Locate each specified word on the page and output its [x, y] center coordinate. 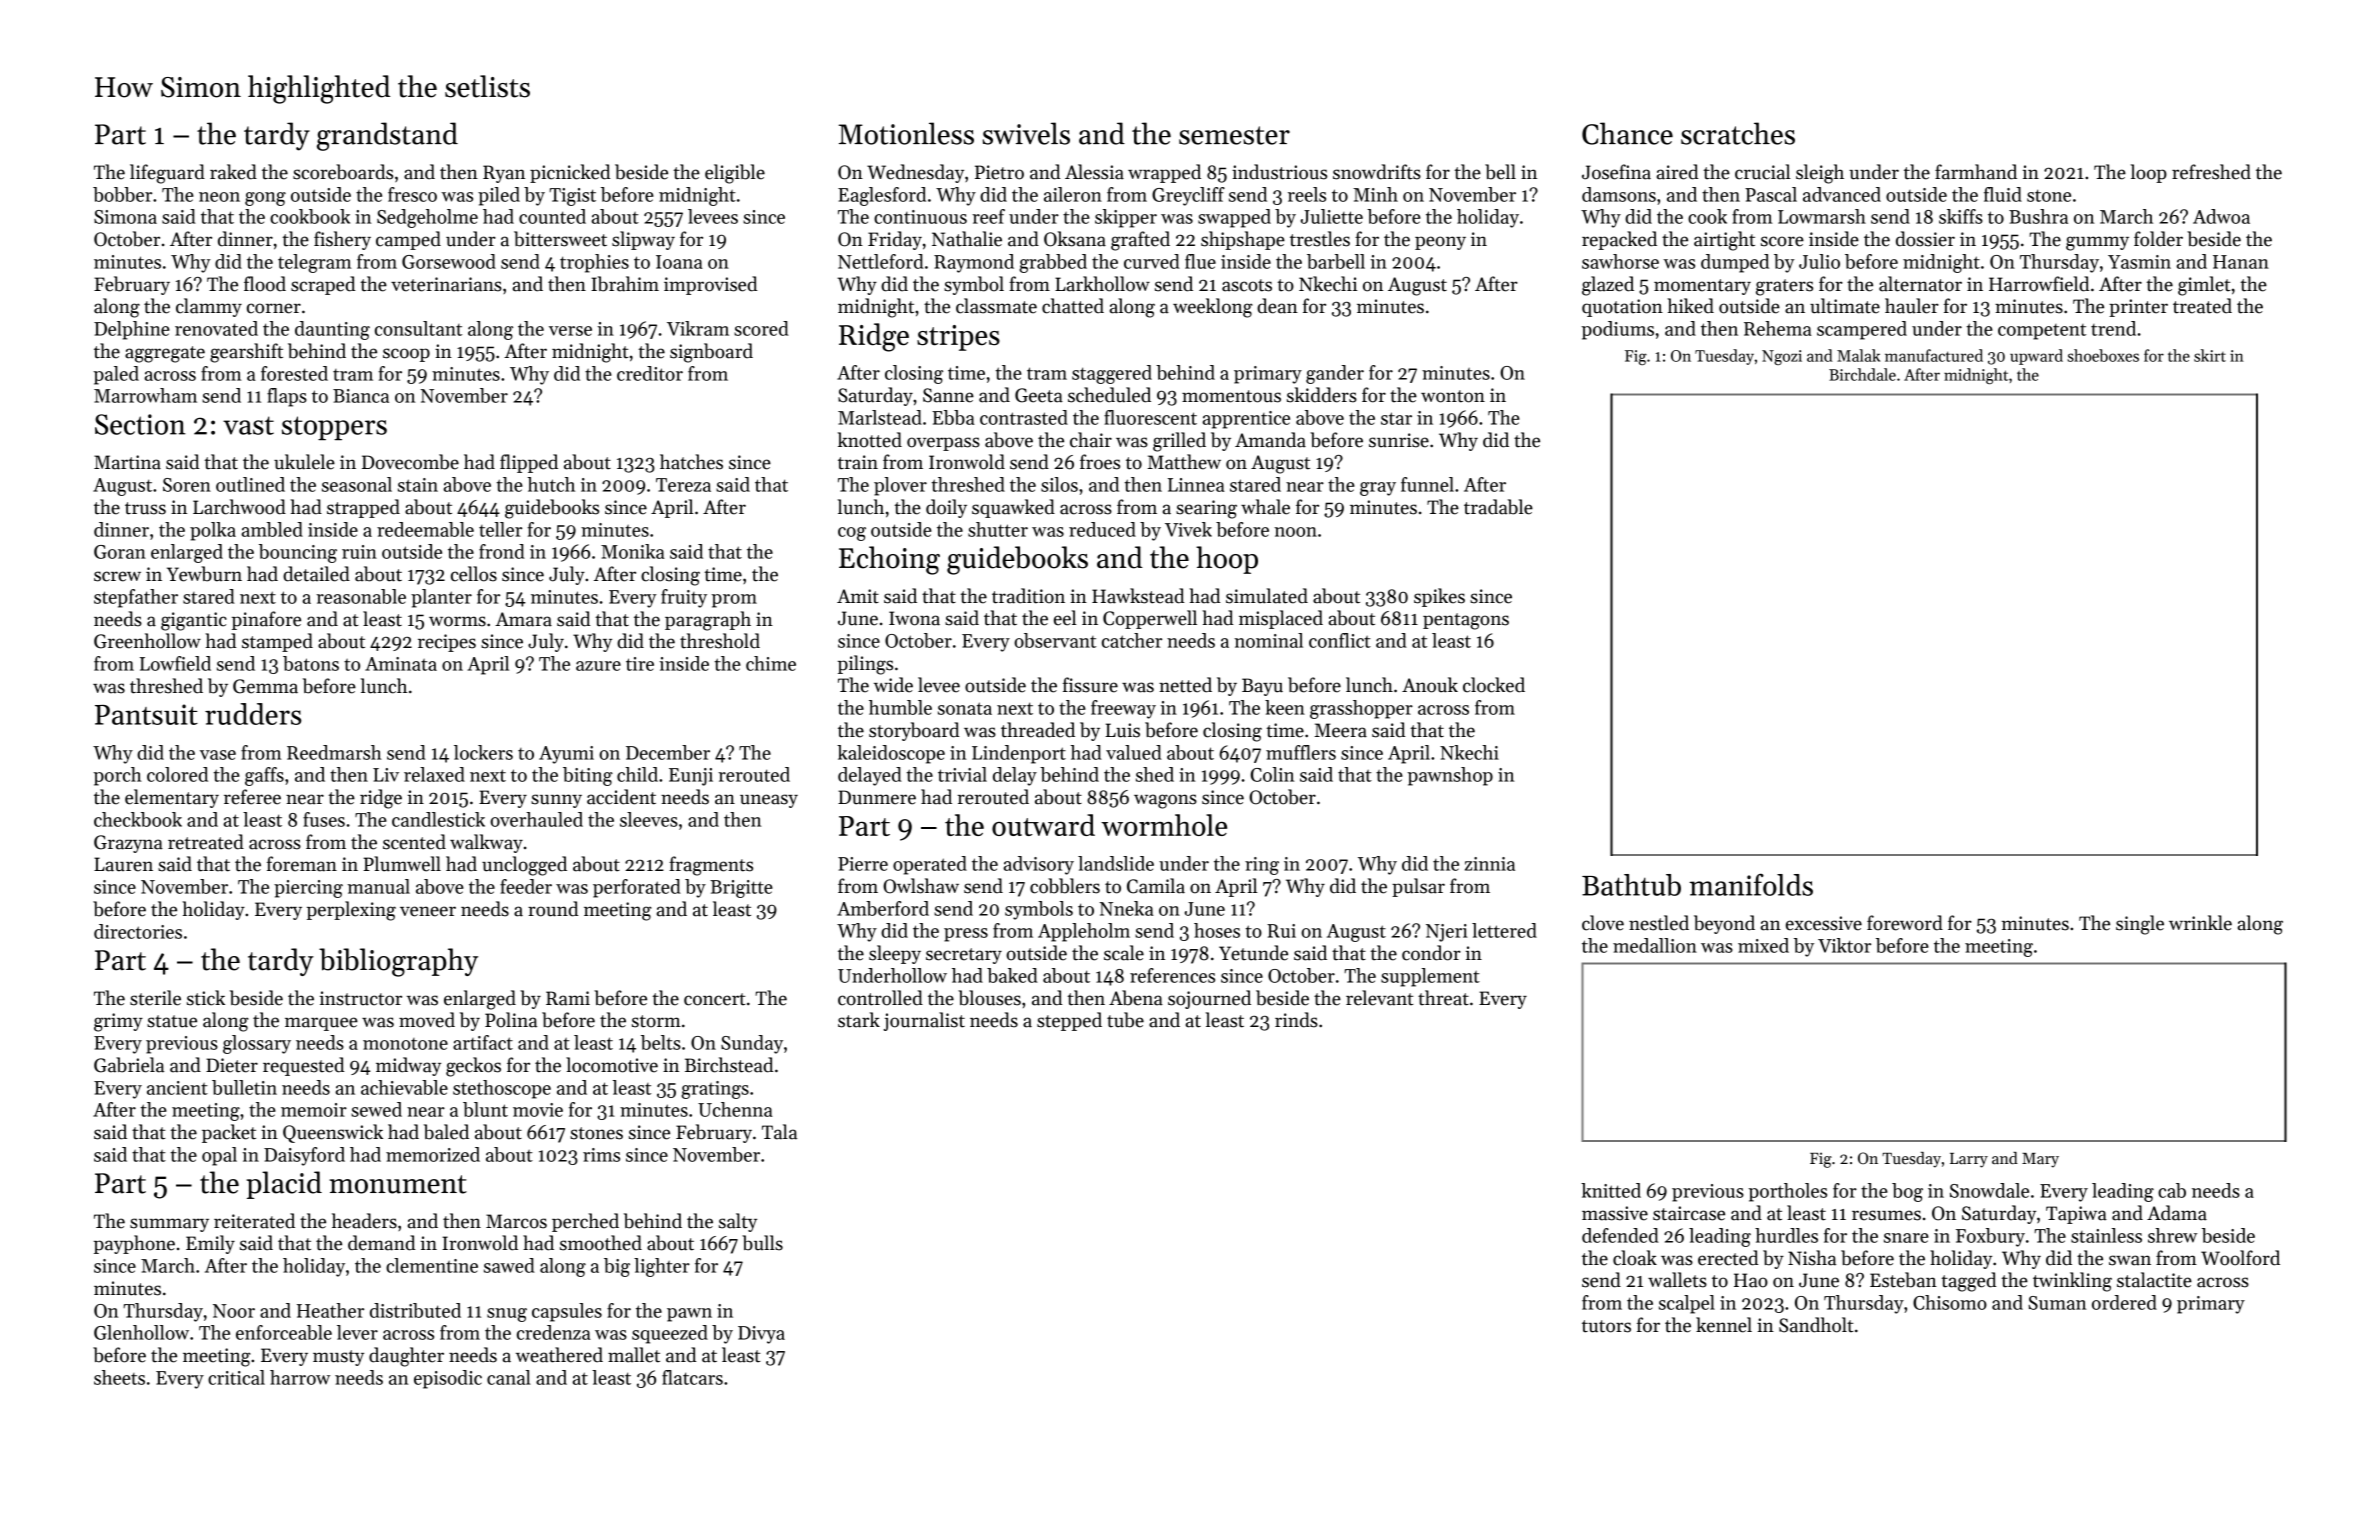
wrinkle [2200, 923]
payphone [134, 1244]
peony [1440, 243]
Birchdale [1862, 374]
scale [1124, 953]
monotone [405, 1044]
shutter [998, 529]
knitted [1611, 1190]
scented [414, 842]
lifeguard [167, 174]
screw [117, 576]
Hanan [2241, 262]
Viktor [1844, 945]
